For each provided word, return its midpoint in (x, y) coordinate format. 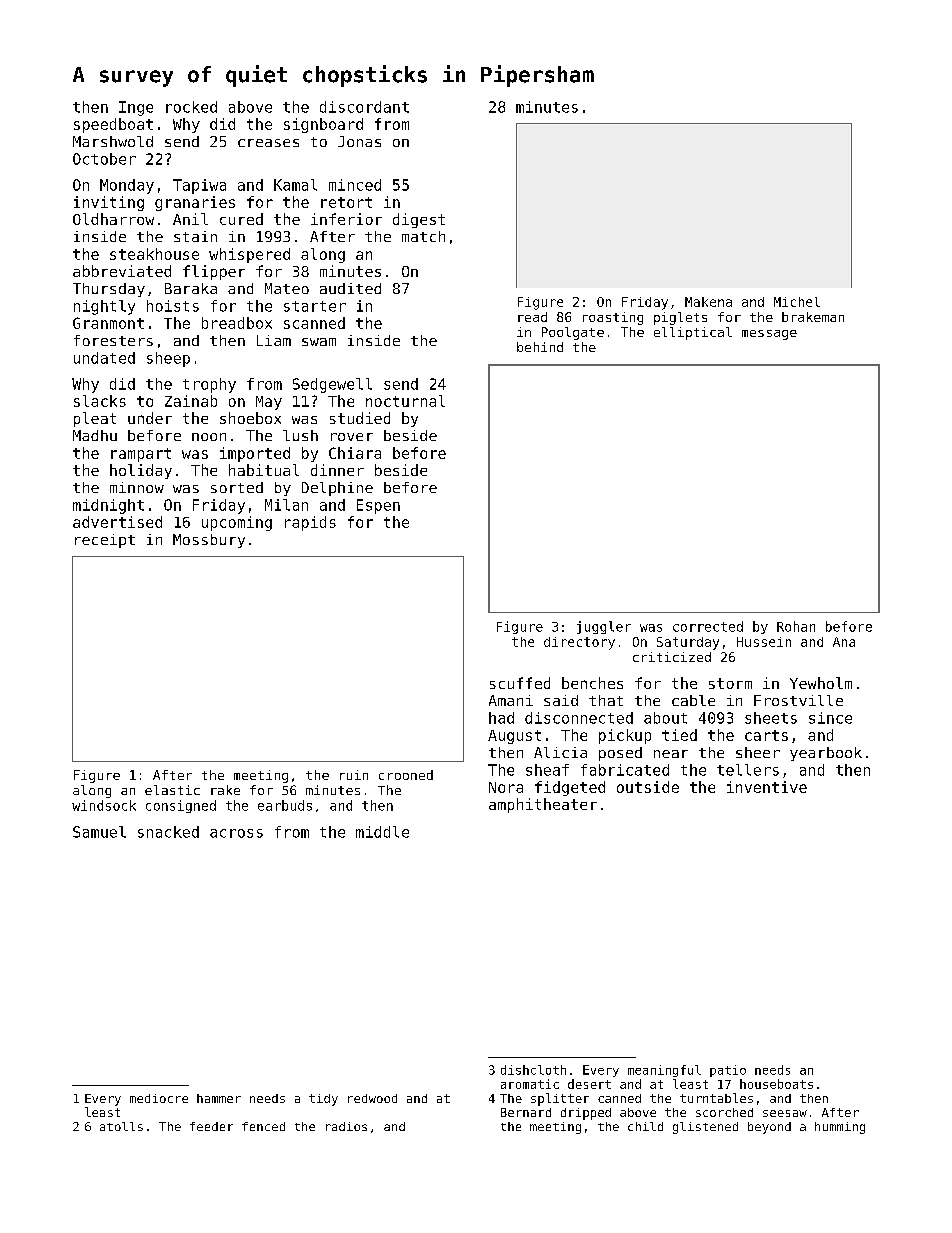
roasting (613, 318)
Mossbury (209, 541)
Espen (378, 506)
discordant (364, 107)
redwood (372, 1098)
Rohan (796, 626)
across (236, 833)
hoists (173, 306)
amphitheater (543, 805)
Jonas (359, 141)
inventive (767, 787)
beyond (769, 1128)
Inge (136, 108)
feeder (211, 1126)
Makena (708, 302)
